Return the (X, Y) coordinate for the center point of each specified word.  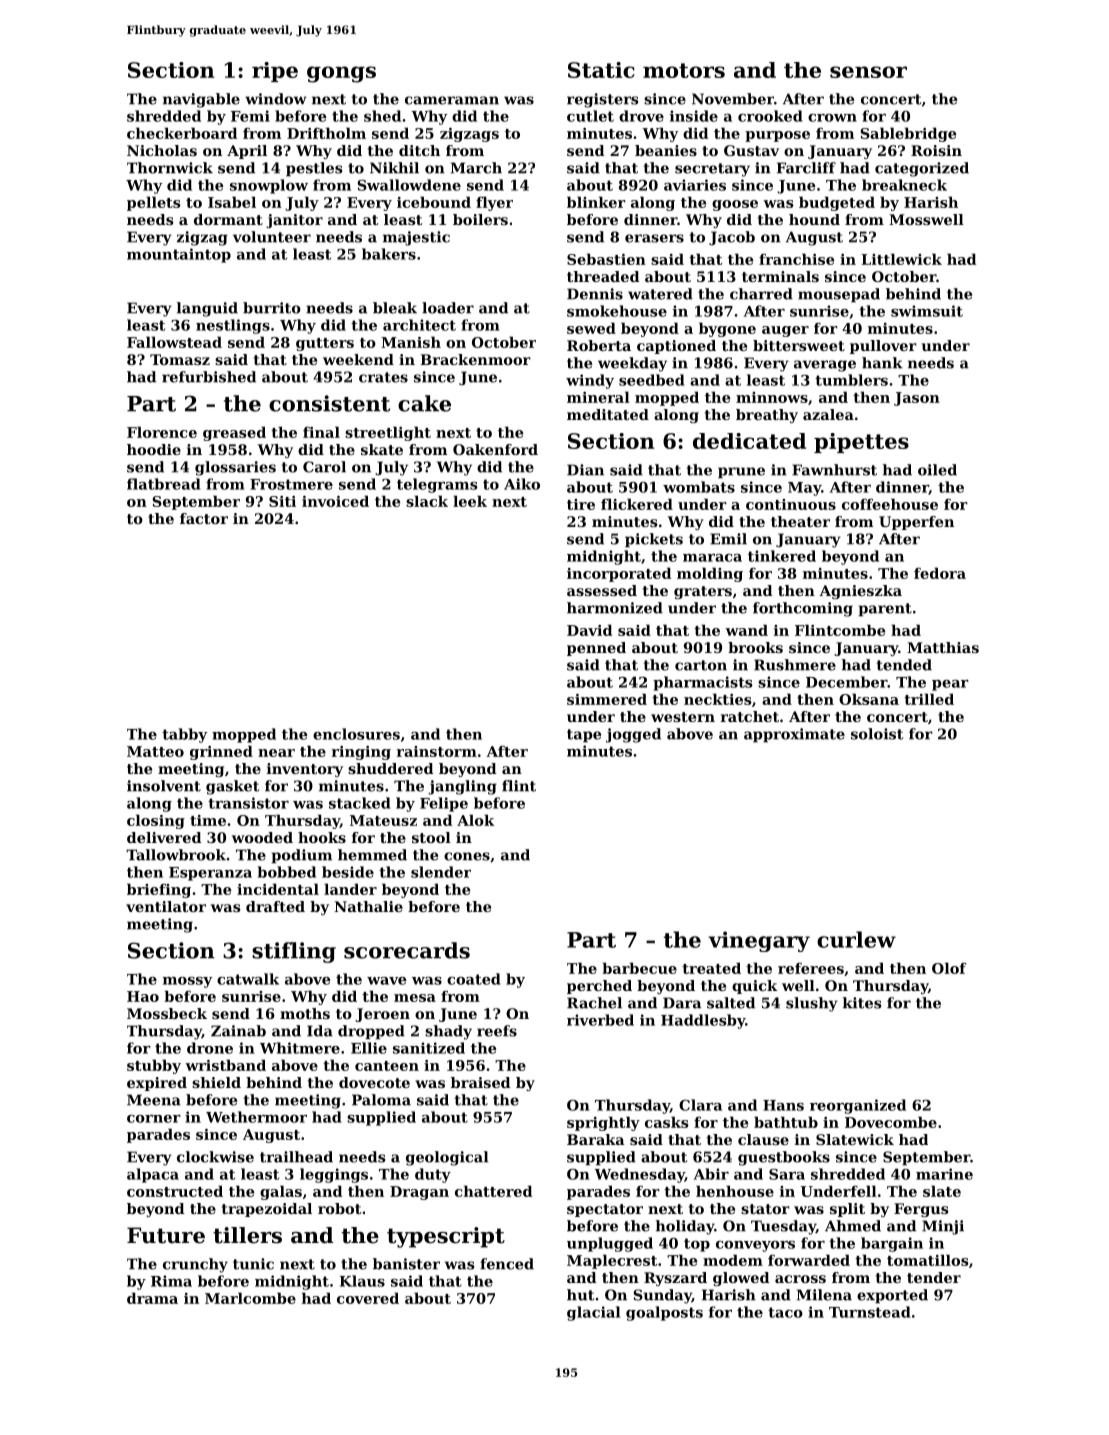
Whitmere (300, 1048)
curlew (856, 939)
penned (596, 649)
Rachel (594, 1003)
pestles (314, 169)
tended (904, 665)
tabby (184, 735)
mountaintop (179, 255)
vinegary (759, 941)
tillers (247, 1235)
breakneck (904, 185)
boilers (480, 219)
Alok (475, 820)
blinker (596, 202)
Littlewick (901, 259)
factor (204, 518)
